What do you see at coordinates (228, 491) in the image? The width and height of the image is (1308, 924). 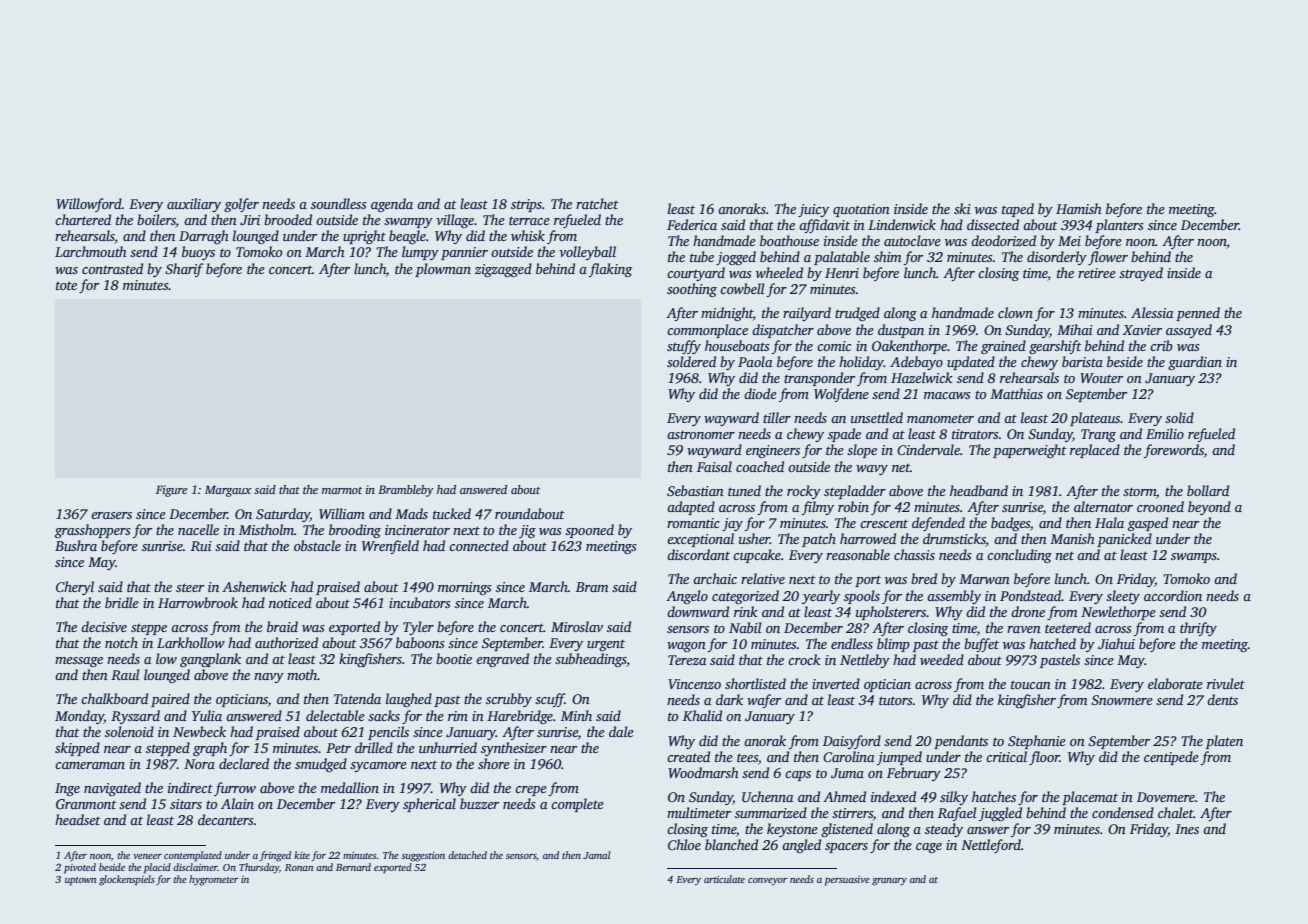 I see `Margaux` at bounding box center [228, 491].
